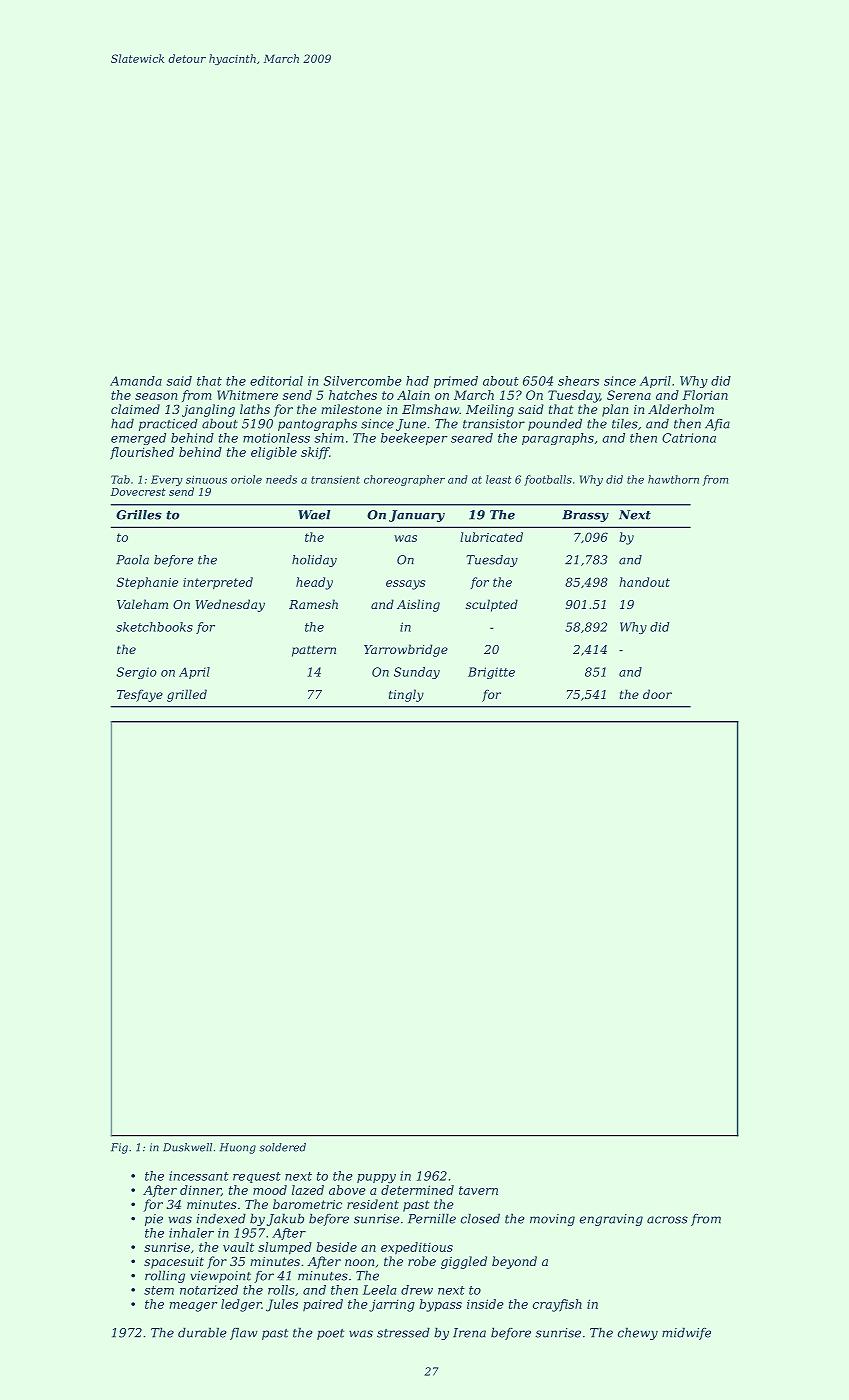  I want to click on tavern, so click(478, 1190).
